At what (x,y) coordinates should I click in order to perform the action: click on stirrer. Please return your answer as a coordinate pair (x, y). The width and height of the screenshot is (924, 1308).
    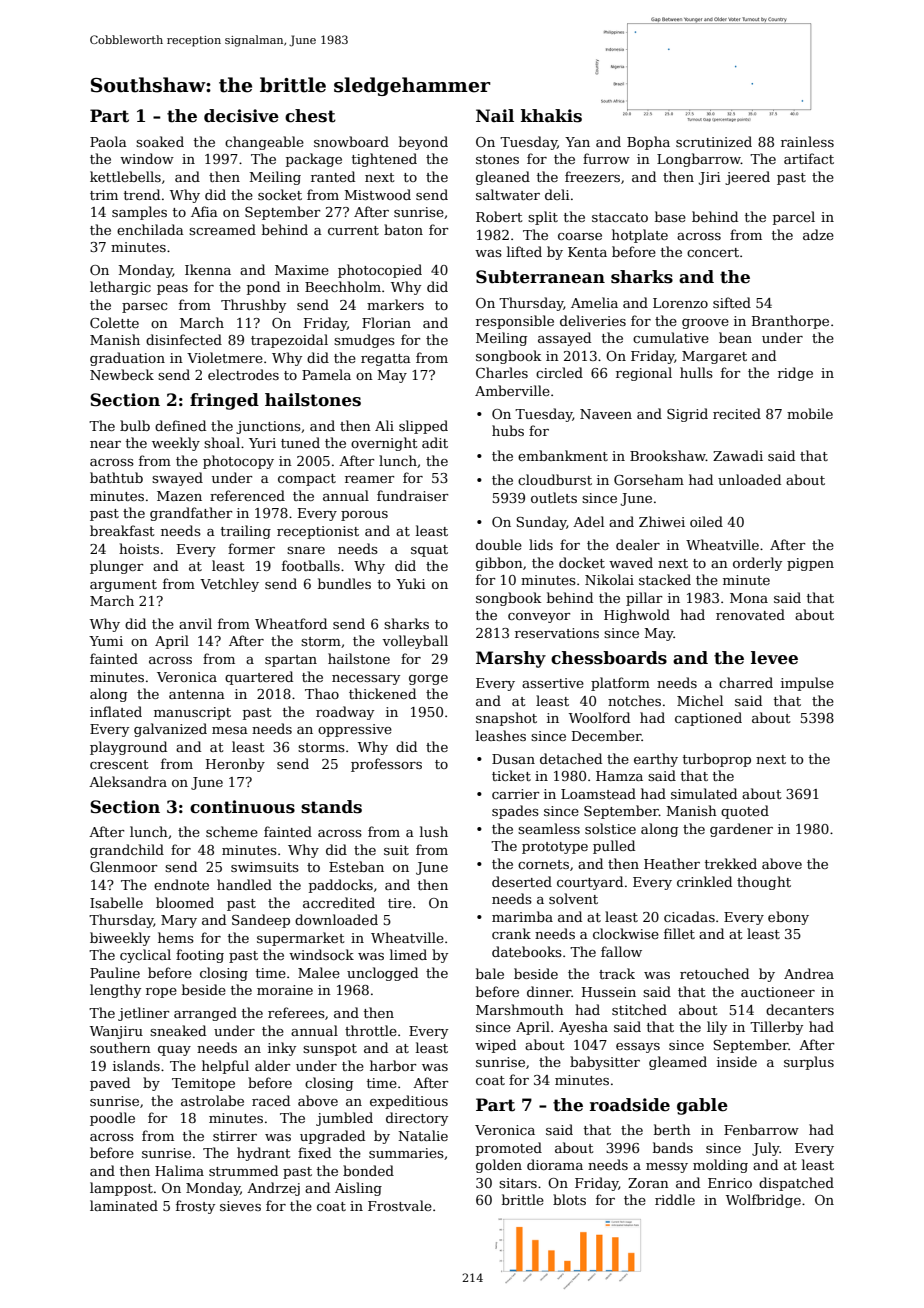
    Looking at the image, I should click on (235, 1136).
